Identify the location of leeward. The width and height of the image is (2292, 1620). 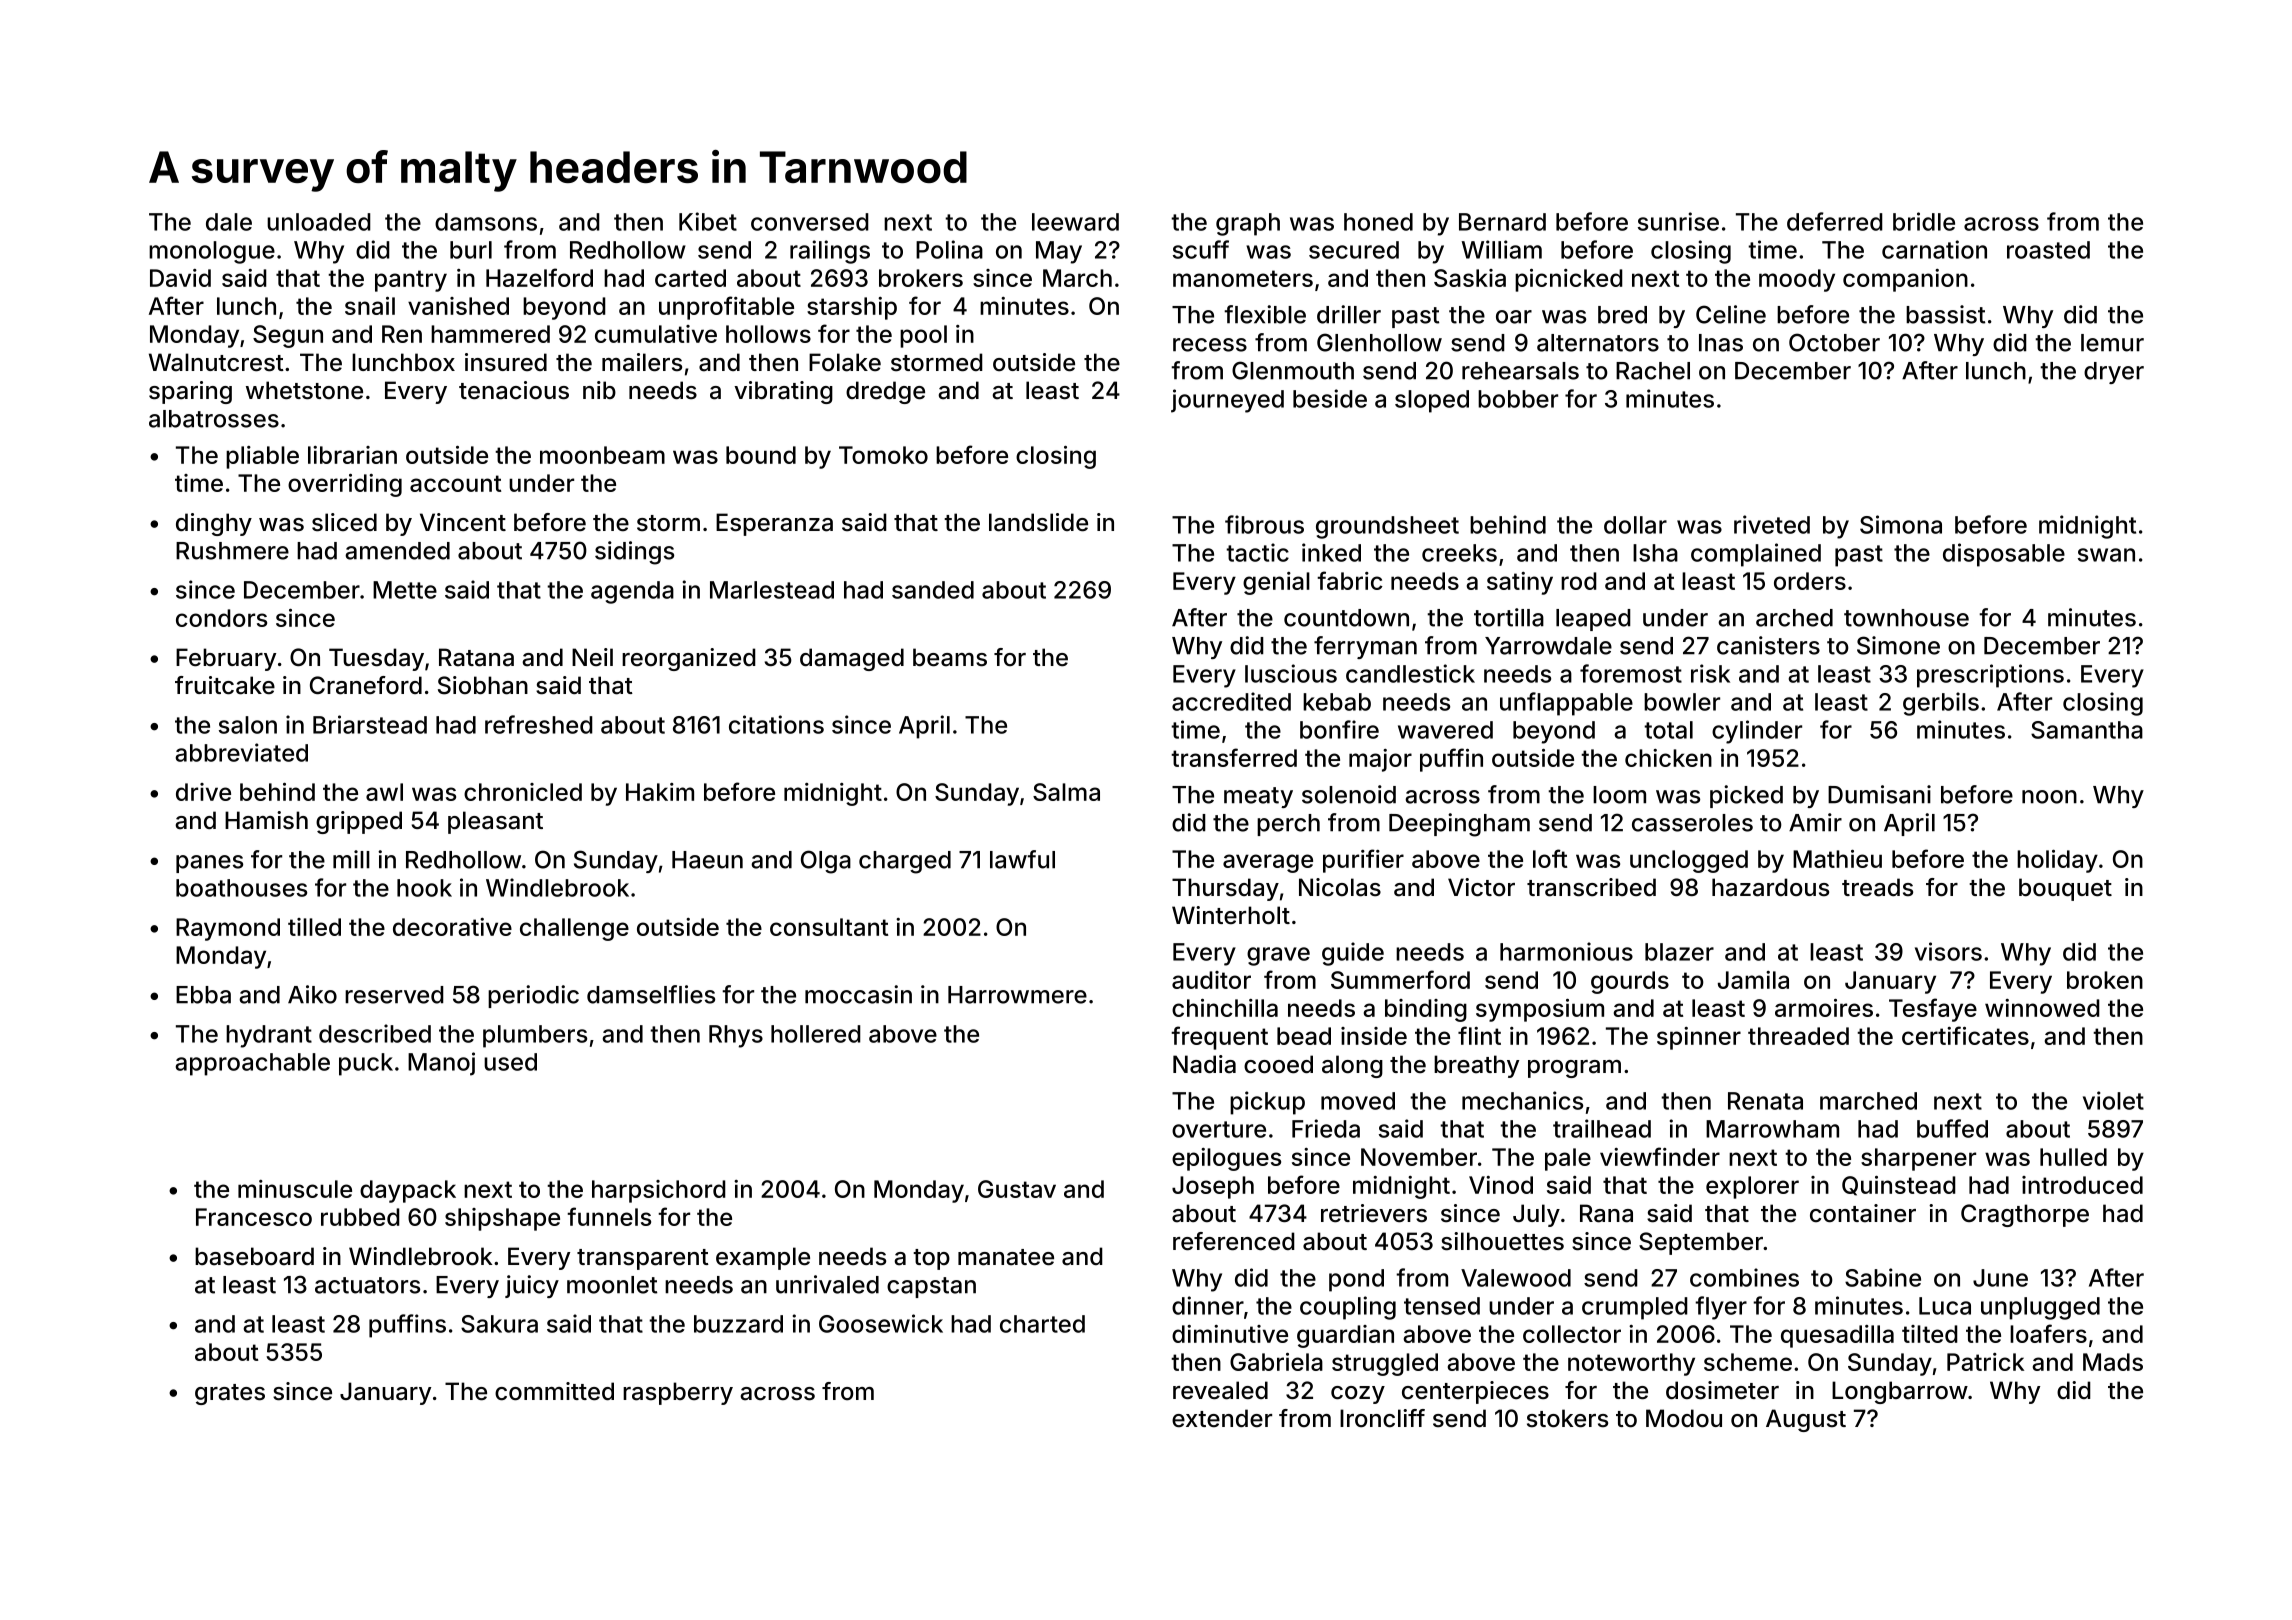
(1075, 222).
